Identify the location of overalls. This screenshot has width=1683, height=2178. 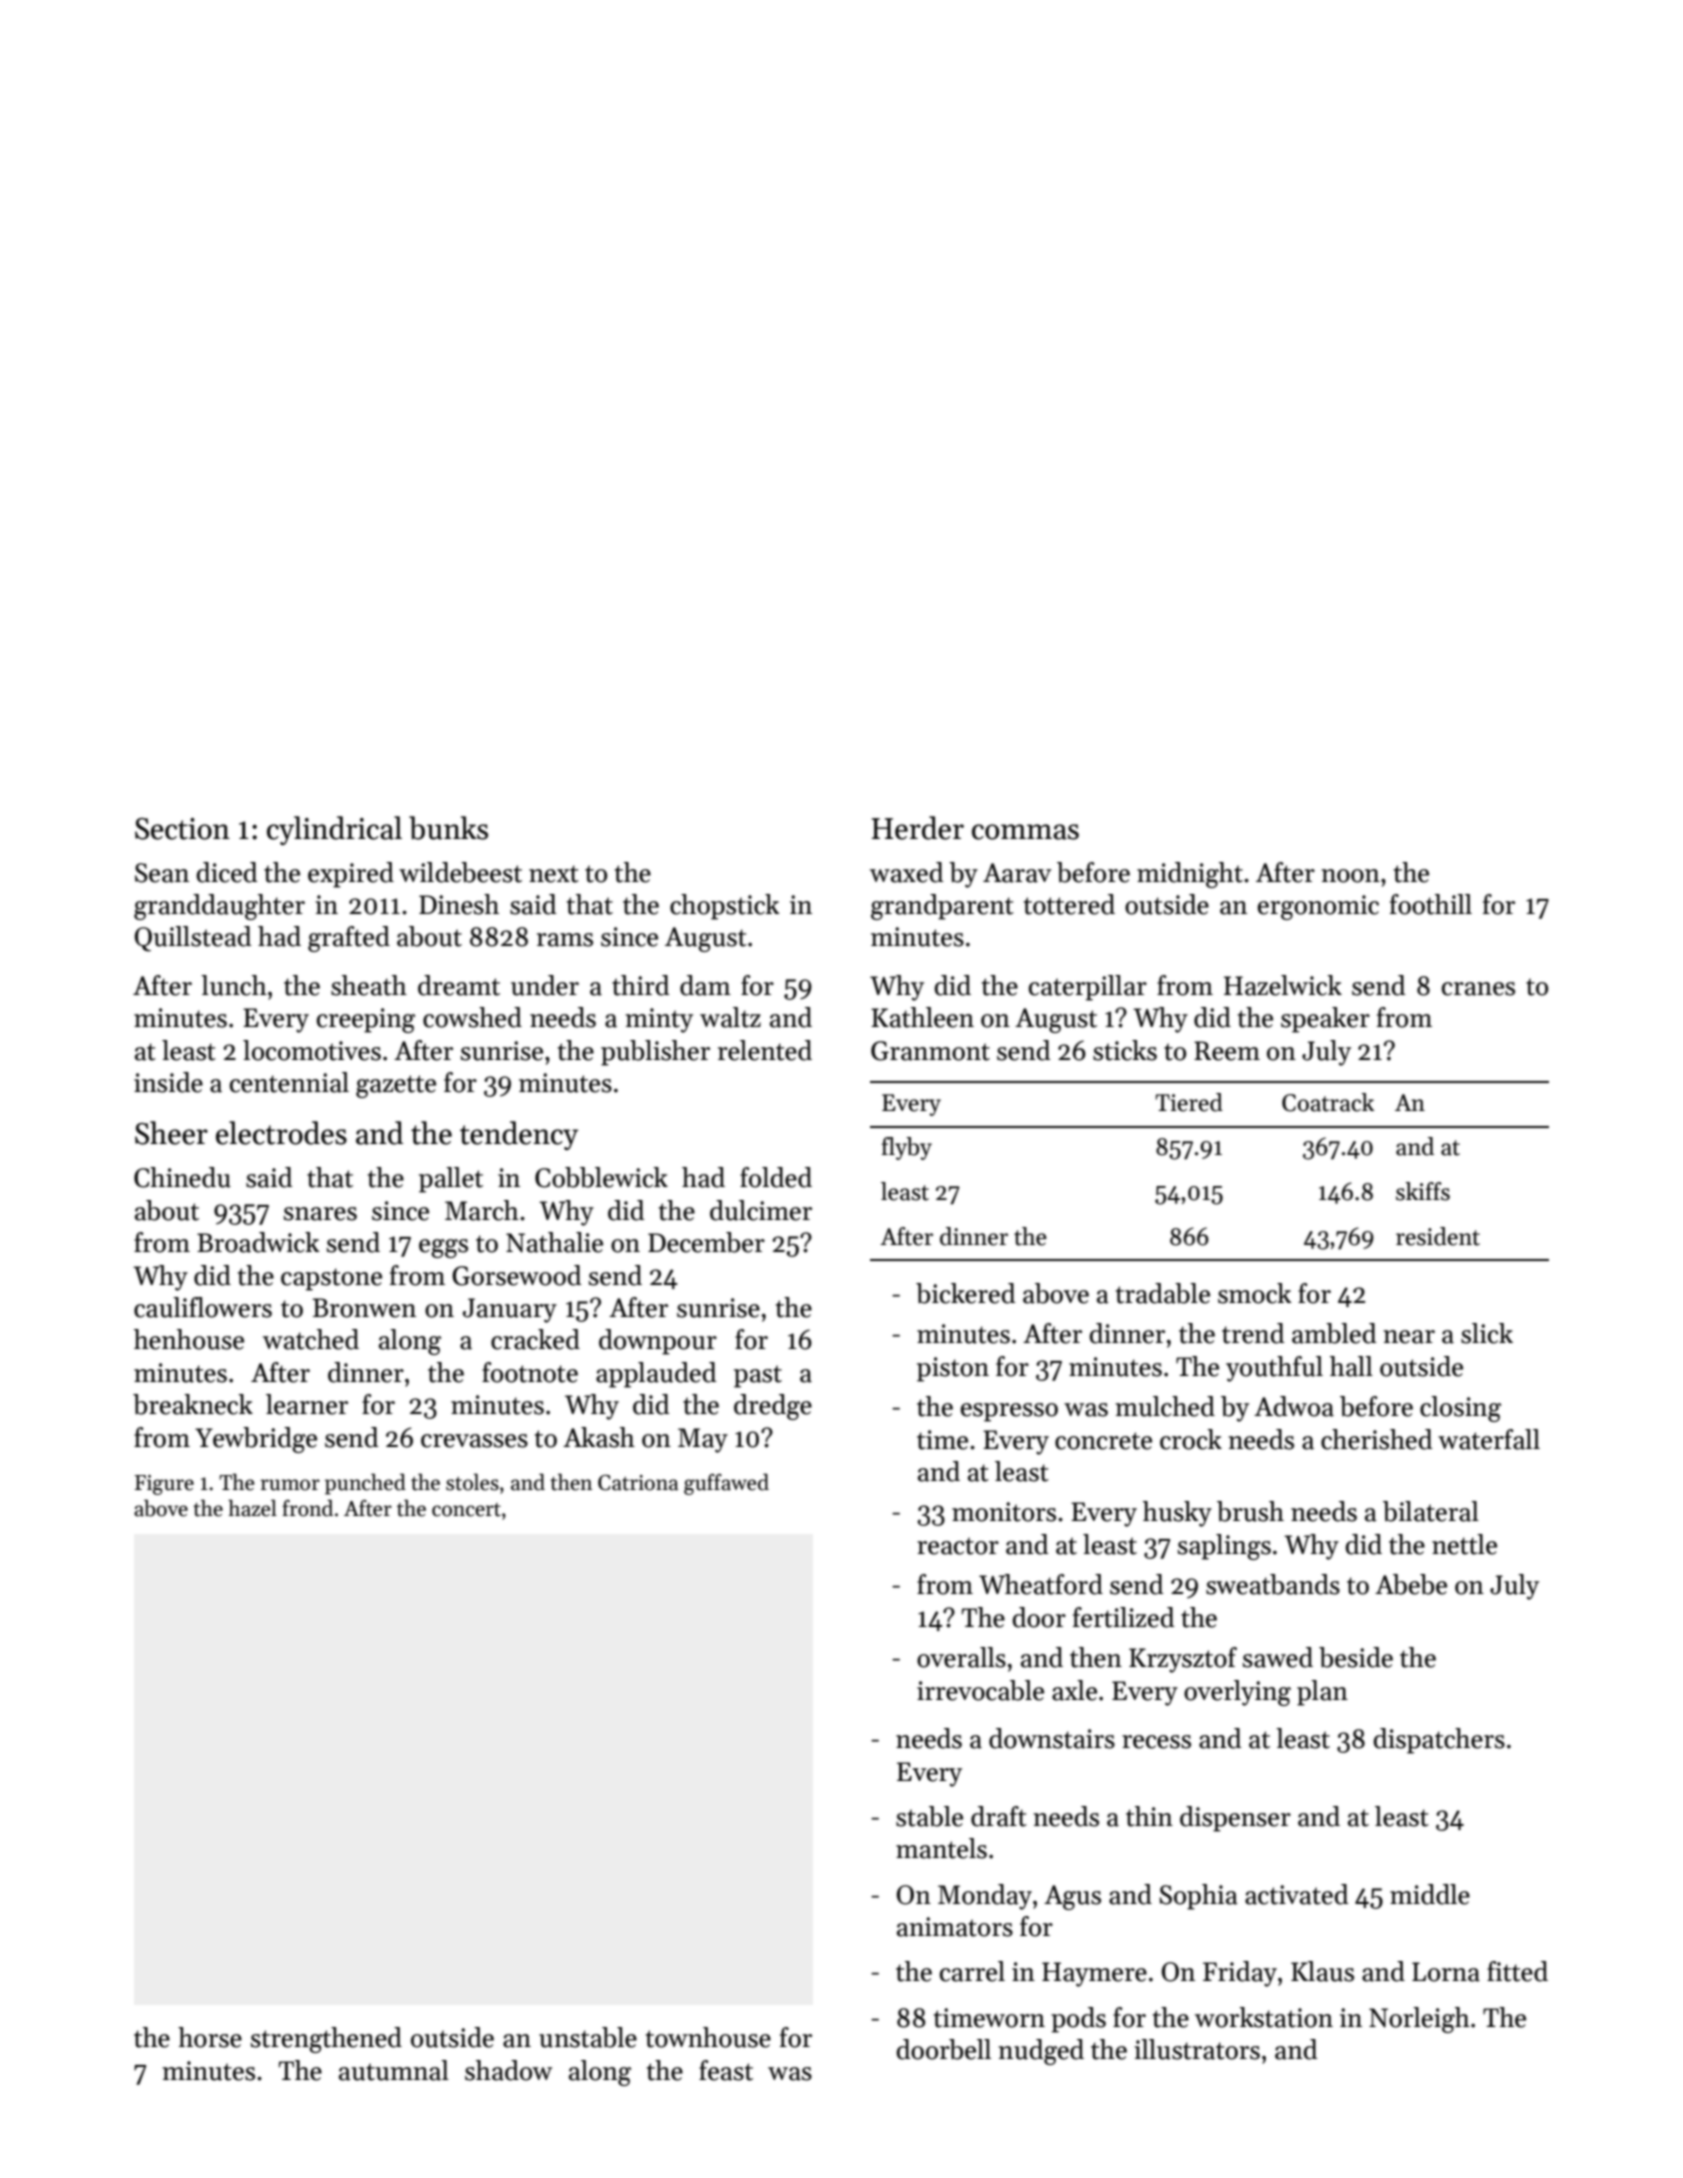
(961, 1657).
